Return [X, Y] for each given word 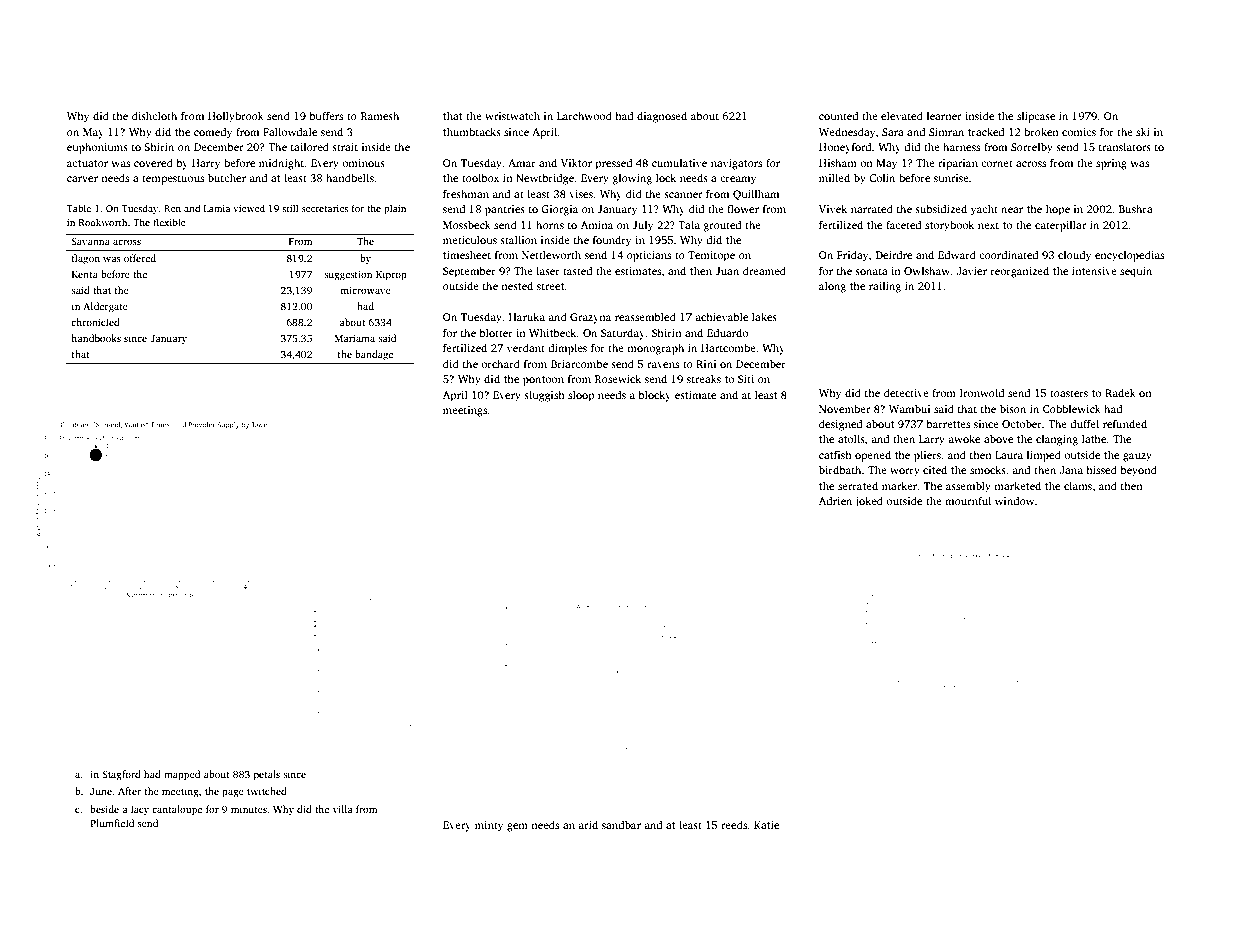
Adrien [835, 500]
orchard [500, 363]
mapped [182, 775]
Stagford [121, 775]
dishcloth [154, 115]
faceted [904, 224]
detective [906, 392]
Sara [893, 132]
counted [839, 115]
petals [267, 775]
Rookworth [103, 222]
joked [869, 502]
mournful [968, 500]
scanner [683, 195]
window [1014, 500]
